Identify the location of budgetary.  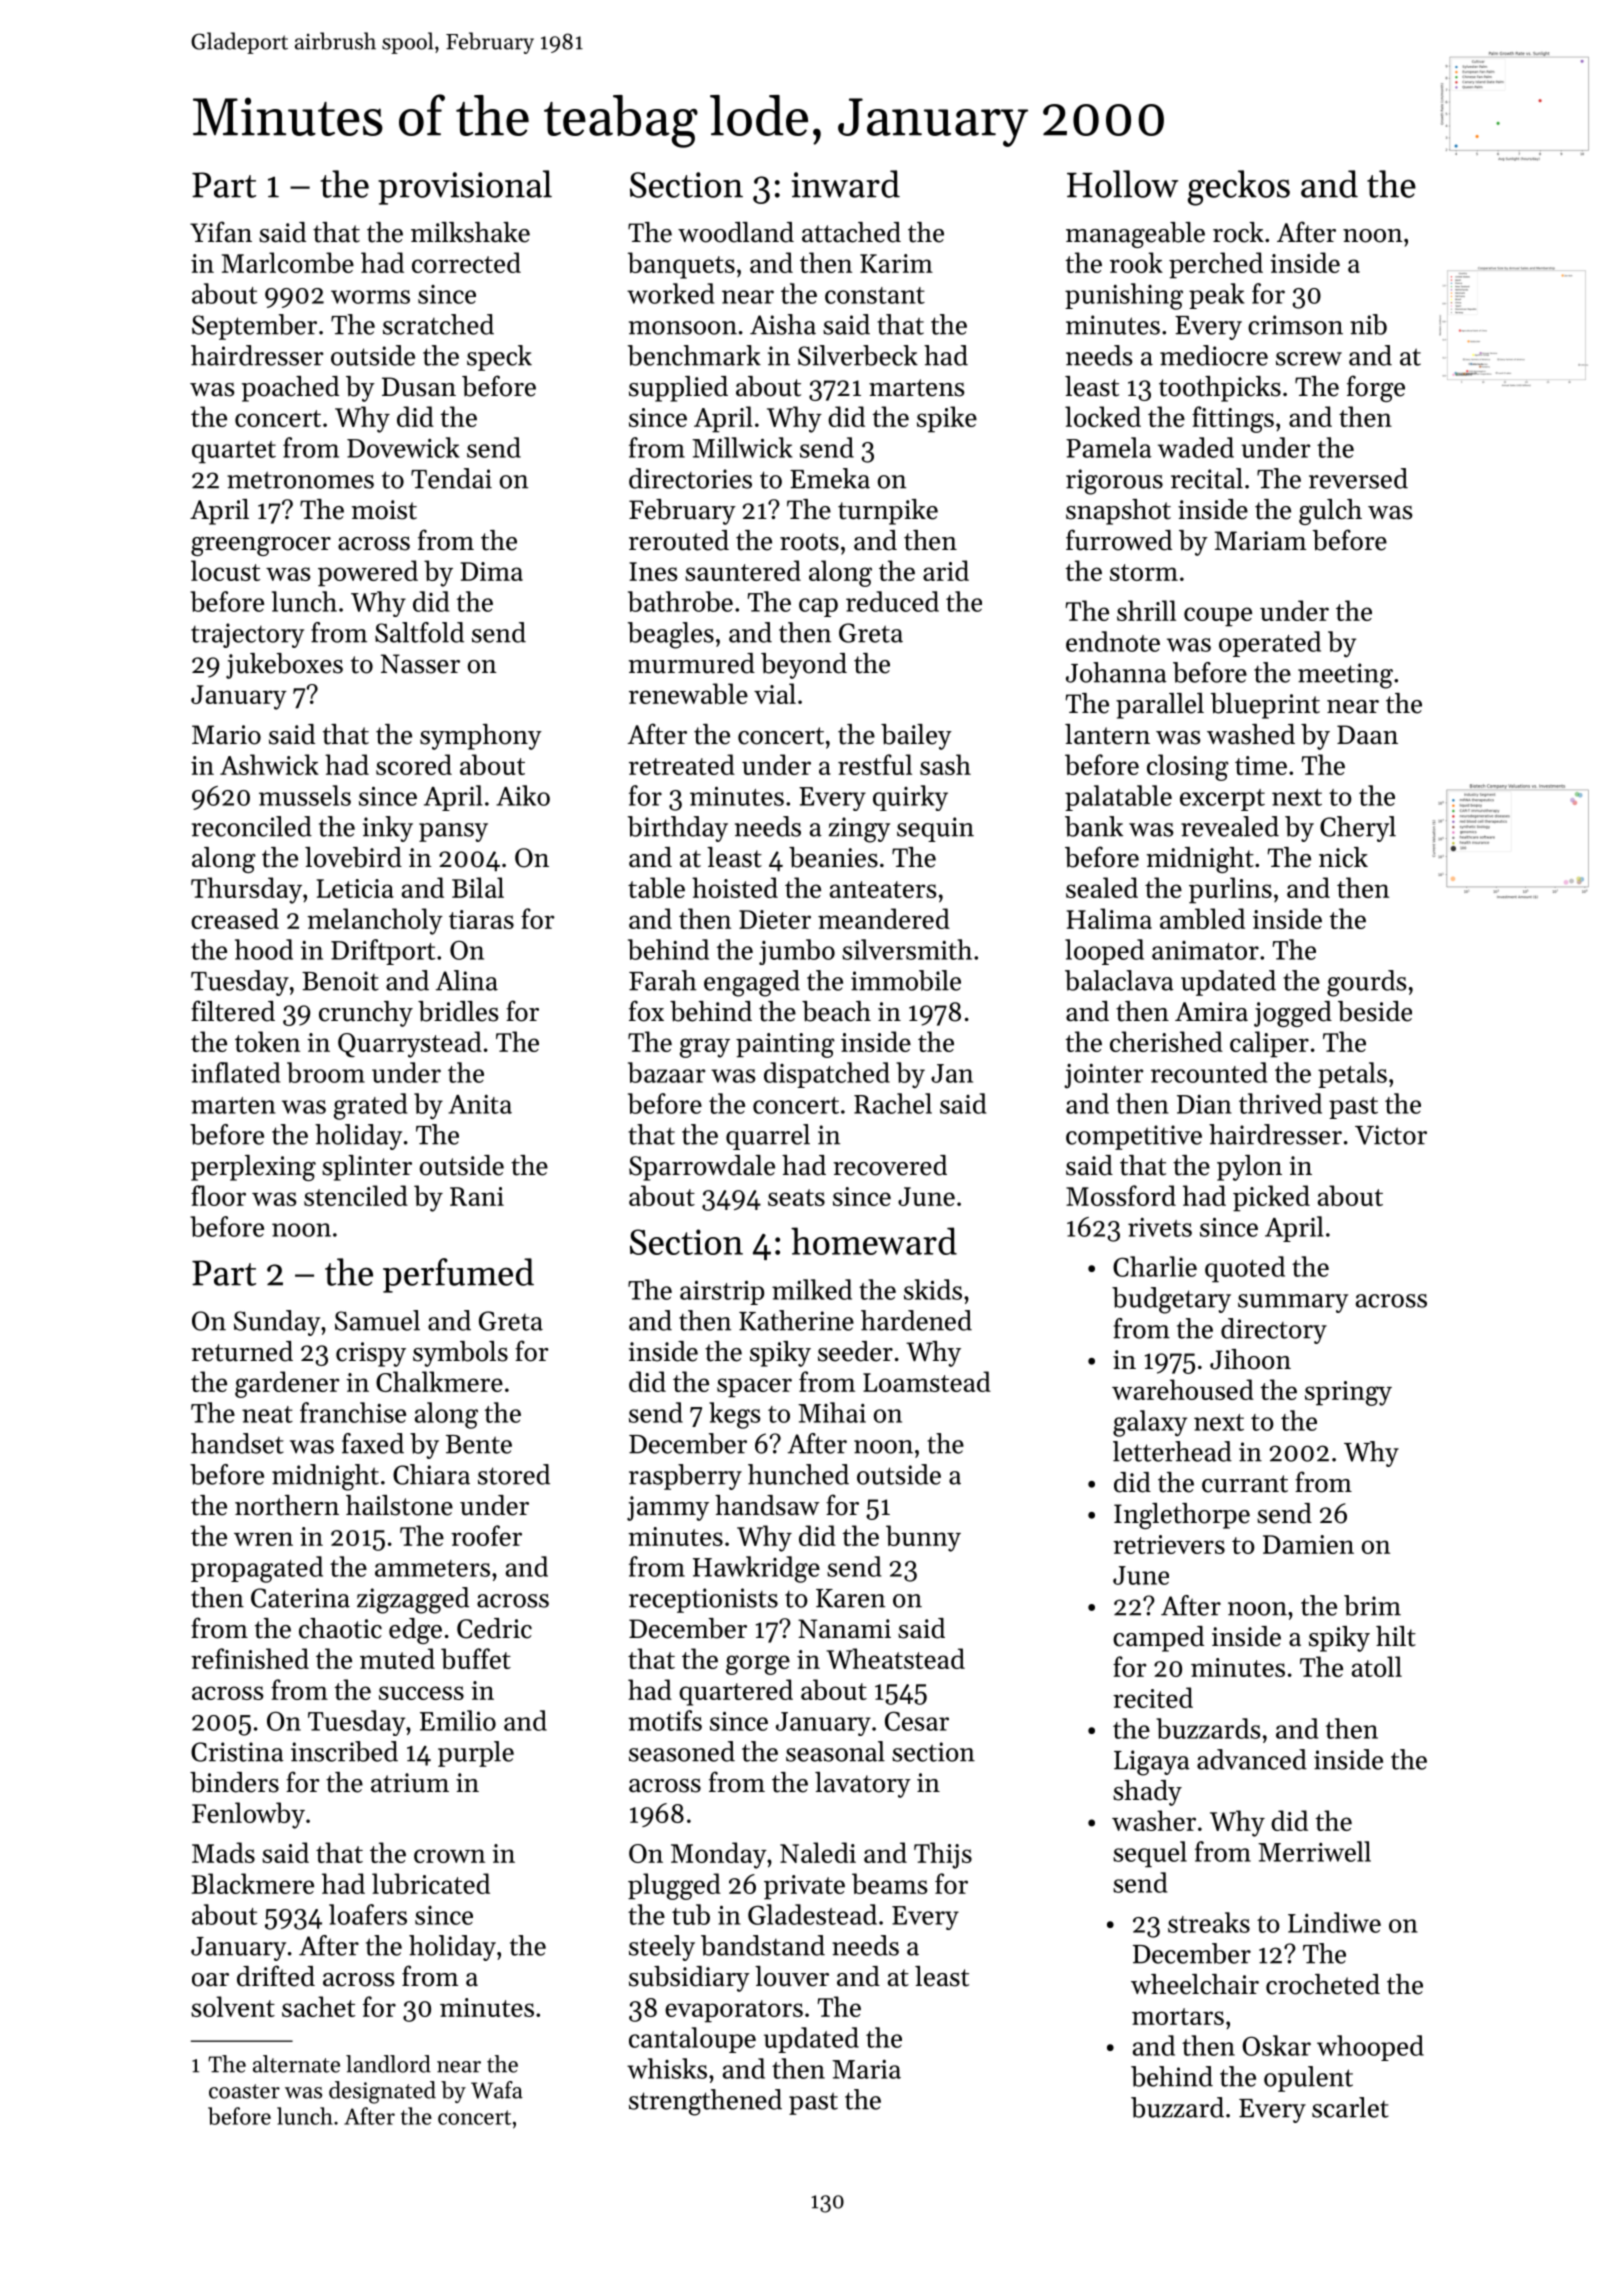
(1171, 1300).
